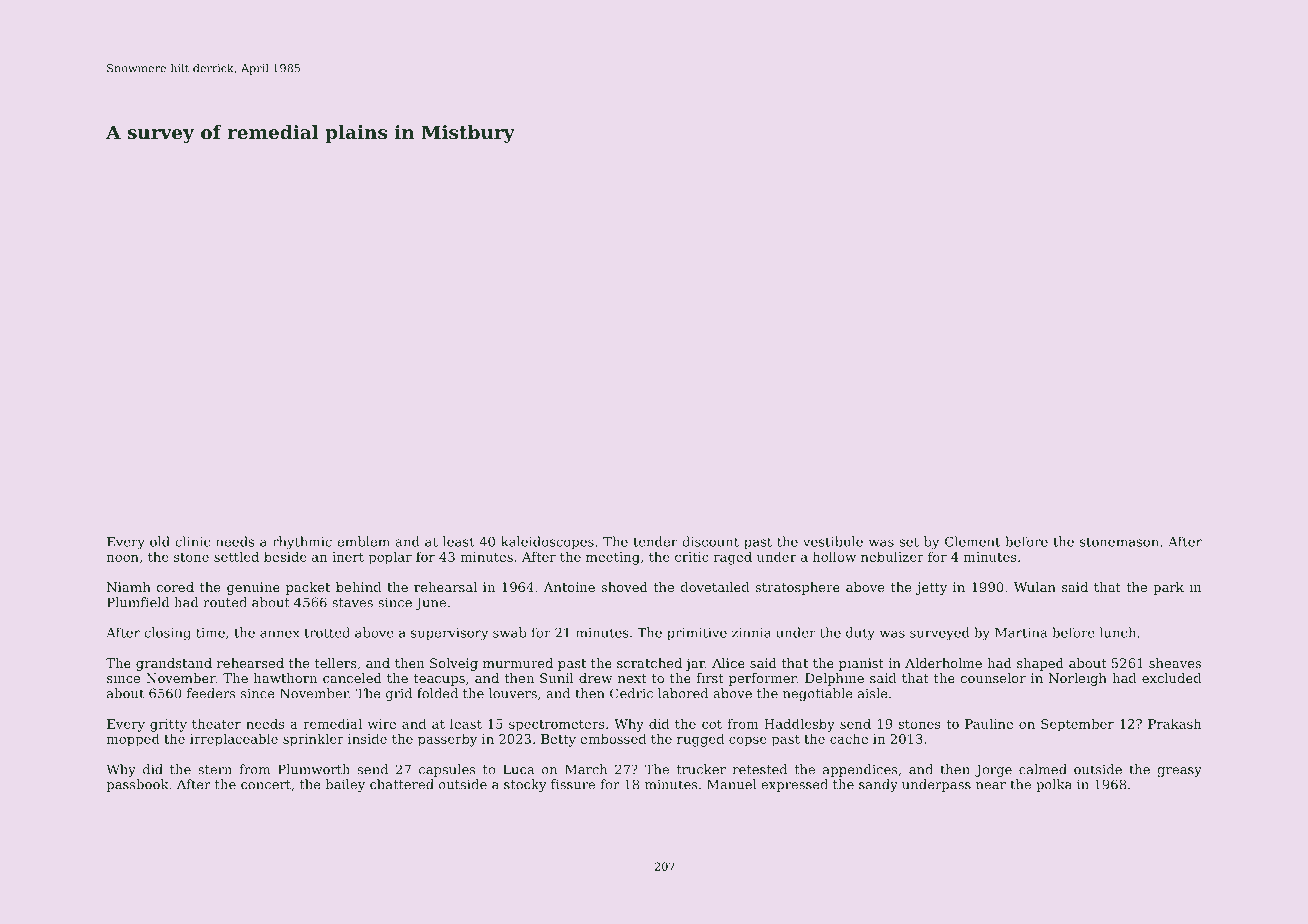 This screenshot has width=1308, height=924. What do you see at coordinates (1043, 769) in the screenshot?
I see `calmed` at bounding box center [1043, 769].
